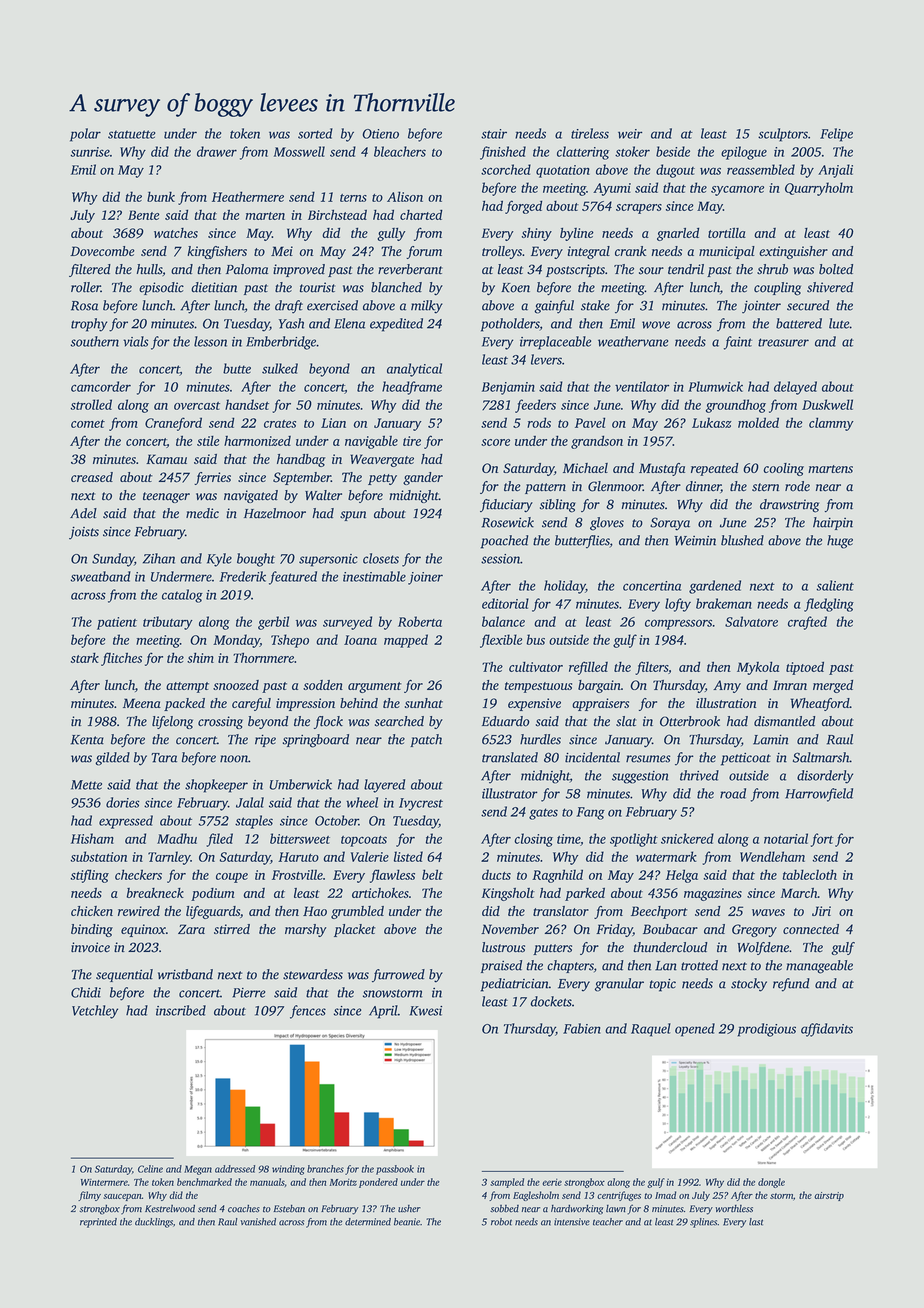 Image resolution: width=924 pixels, height=1308 pixels. I want to click on fiduciary, so click(506, 505).
